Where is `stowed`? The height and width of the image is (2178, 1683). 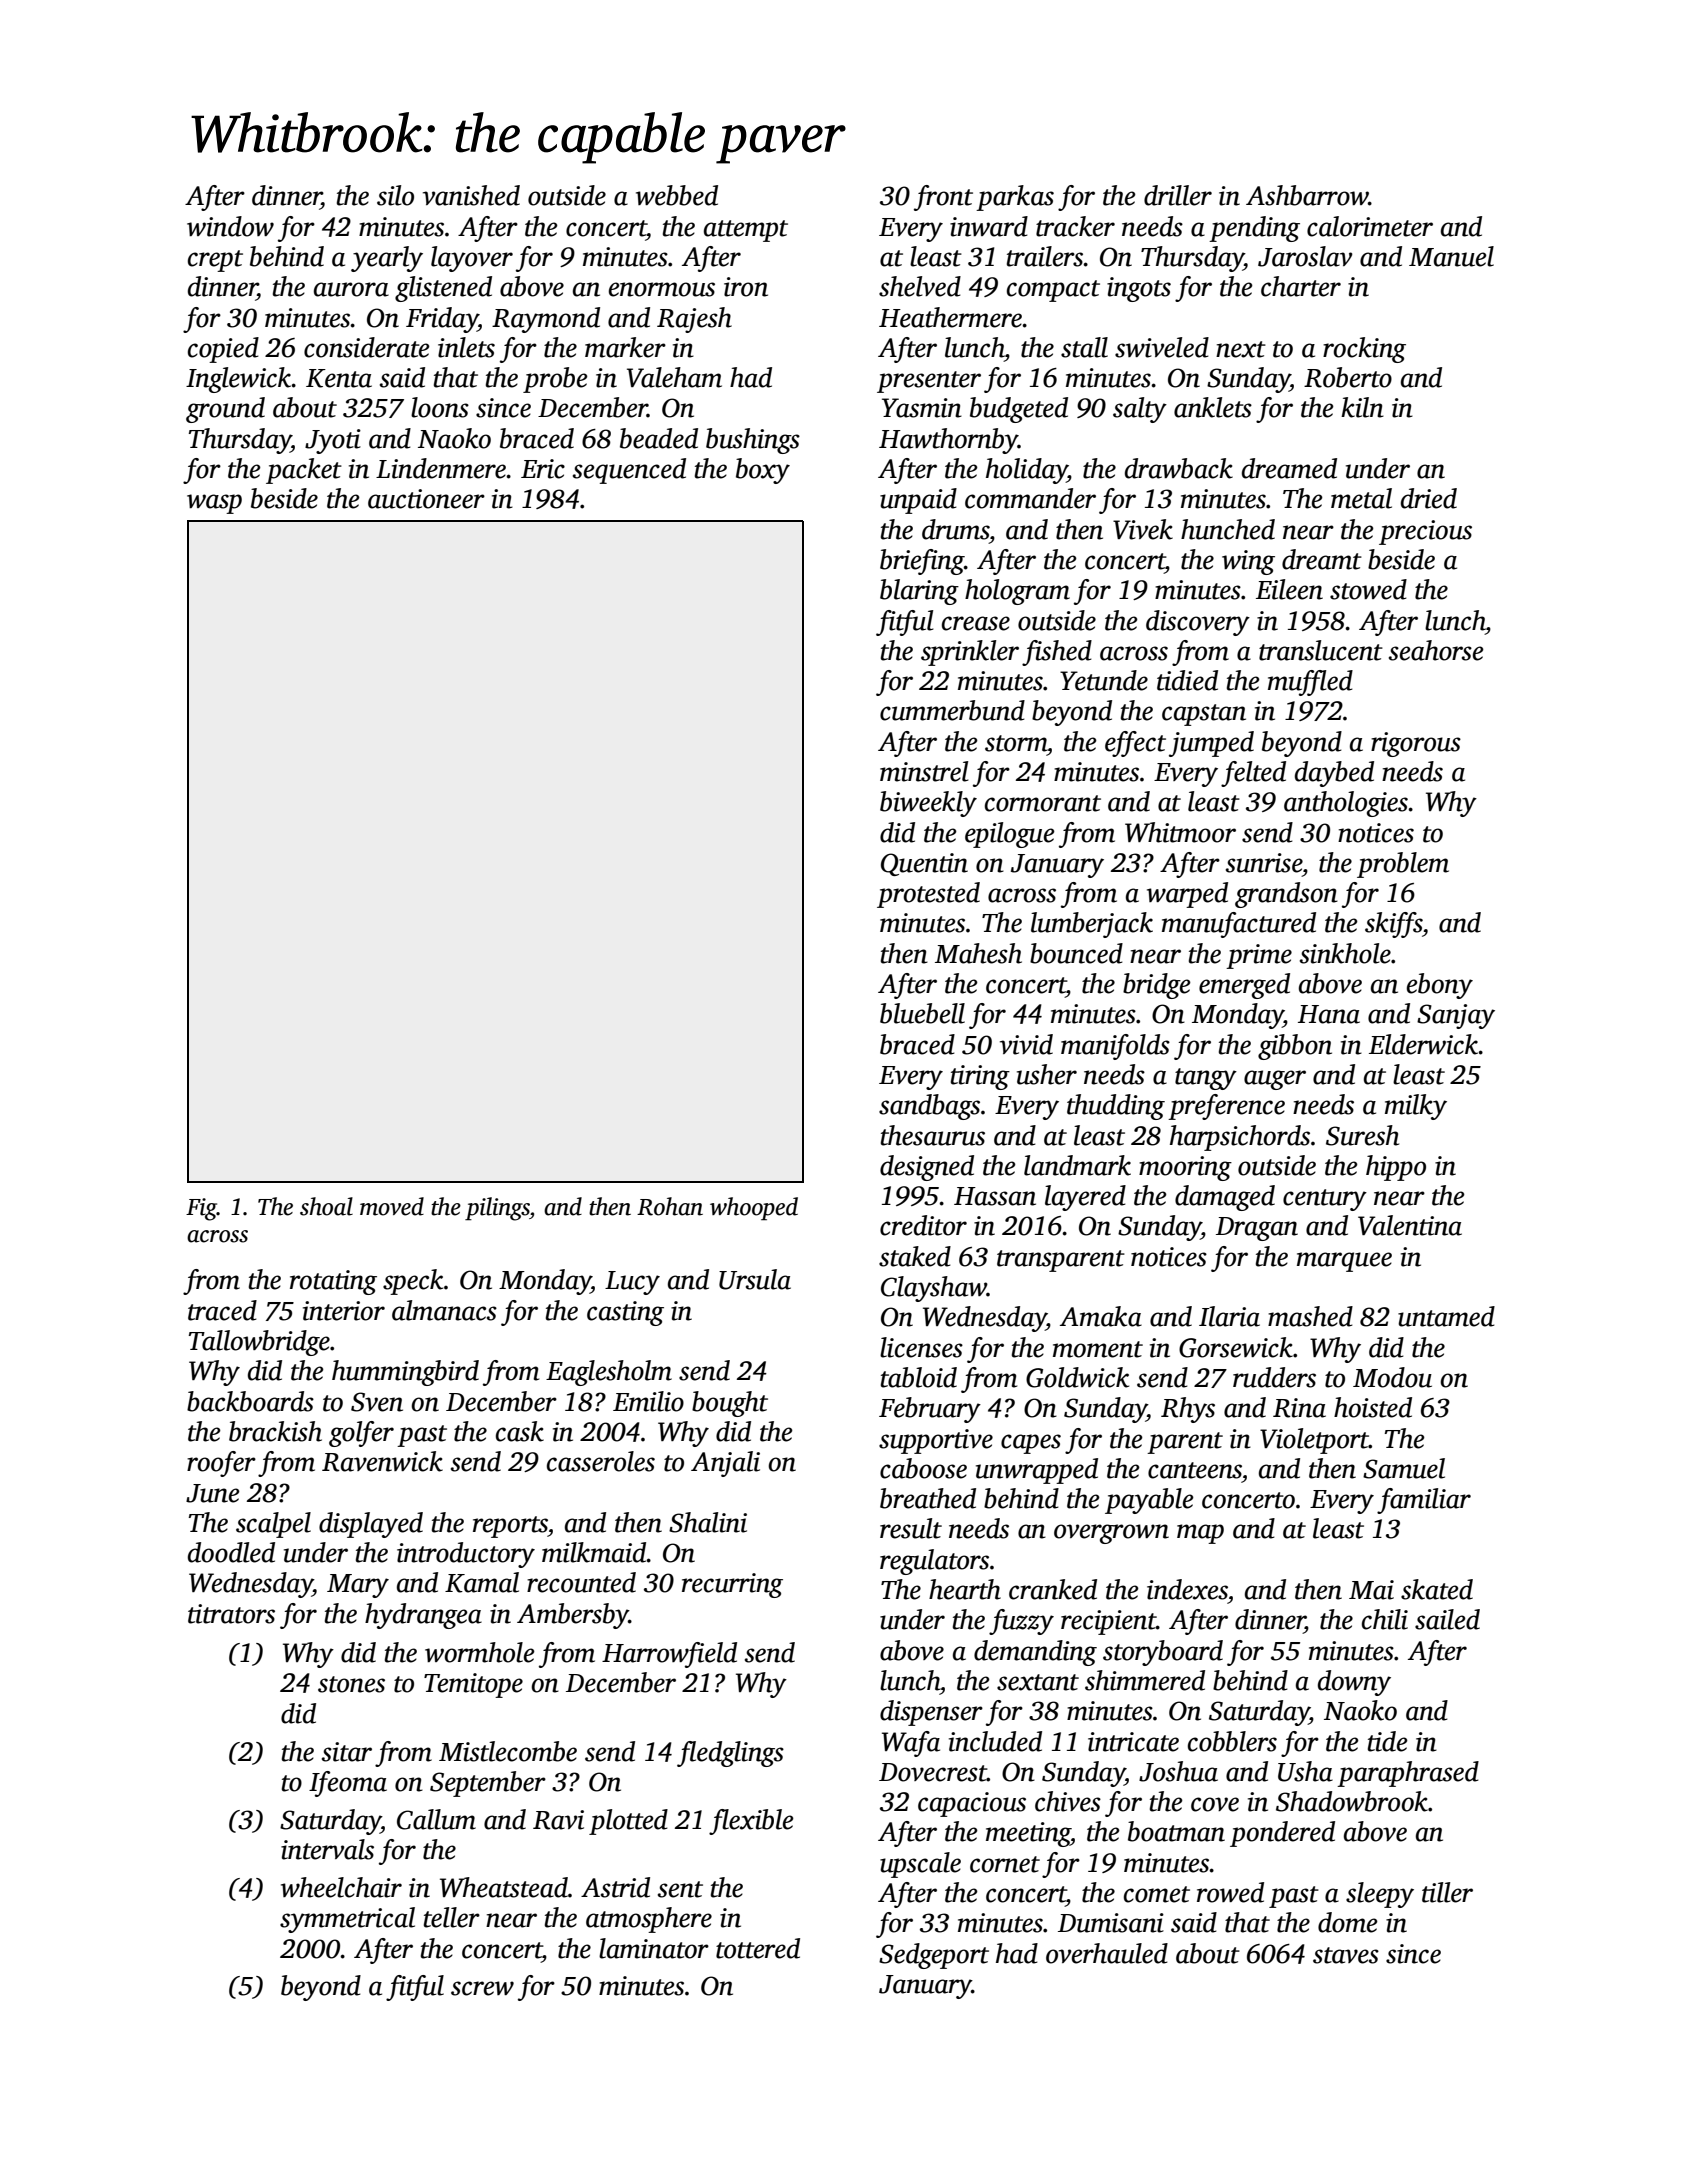 stowed is located at coordinates (1368, 589).
